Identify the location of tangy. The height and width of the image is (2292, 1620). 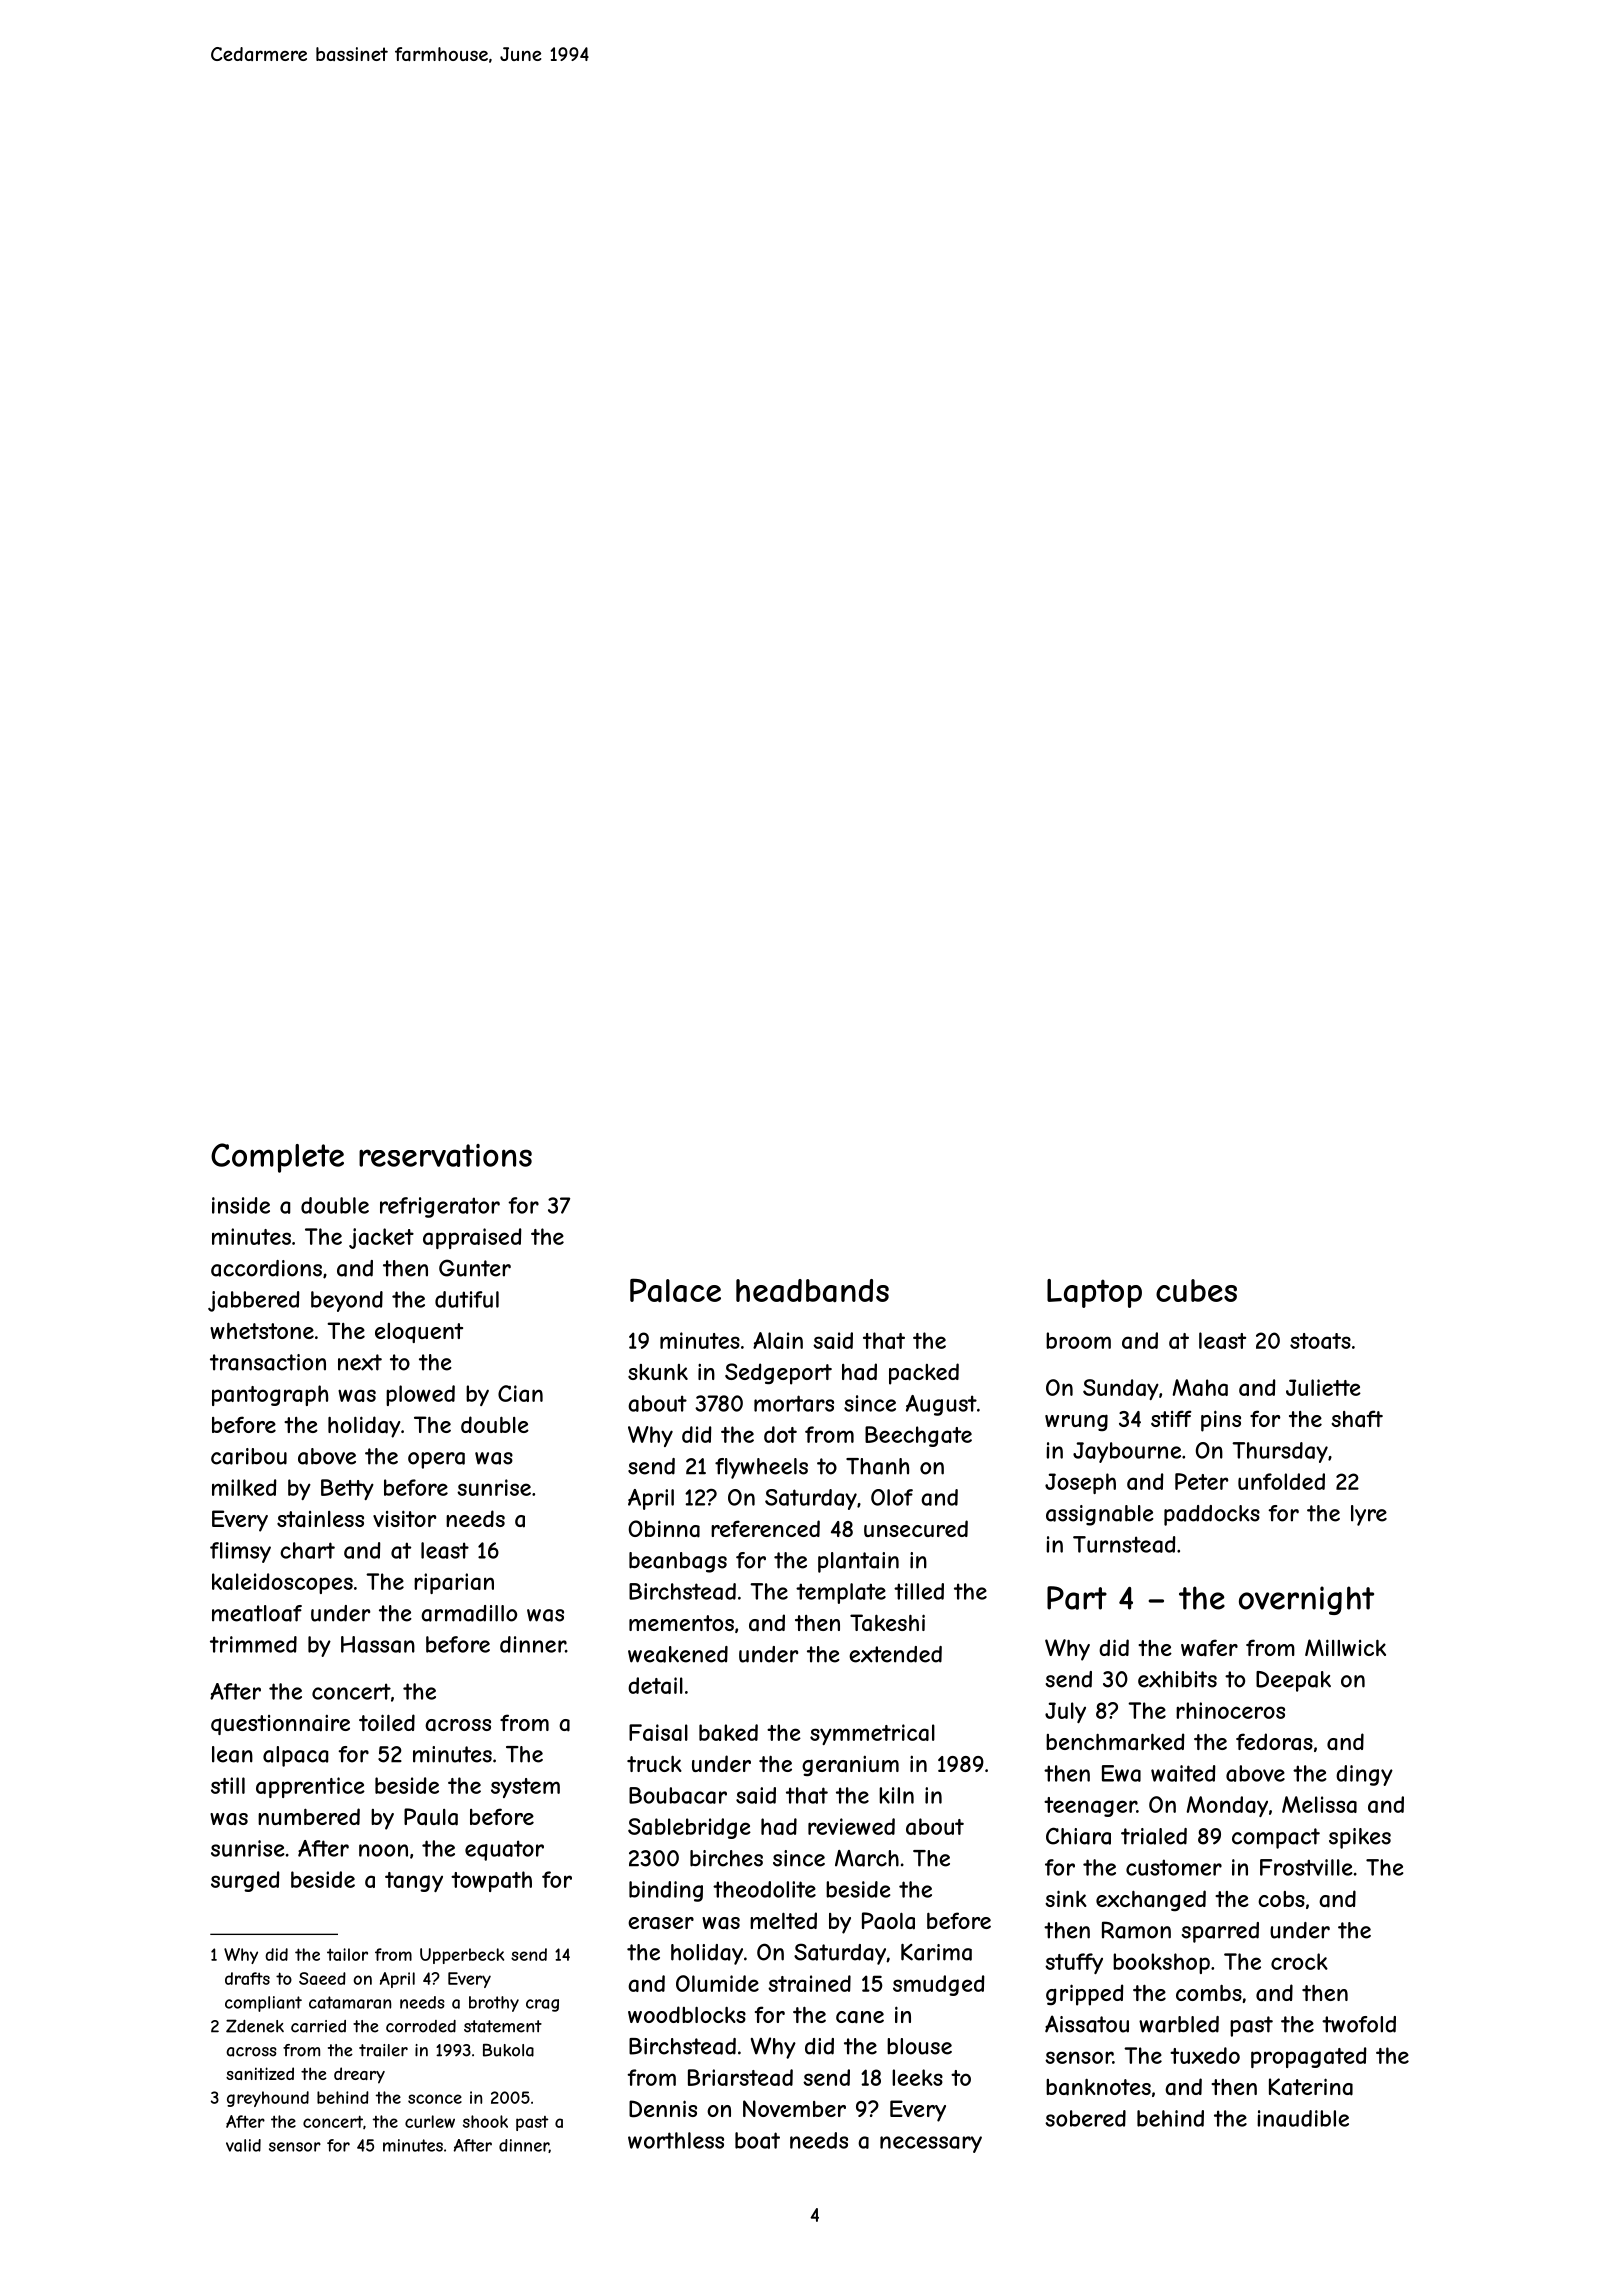
(414, 1882).
